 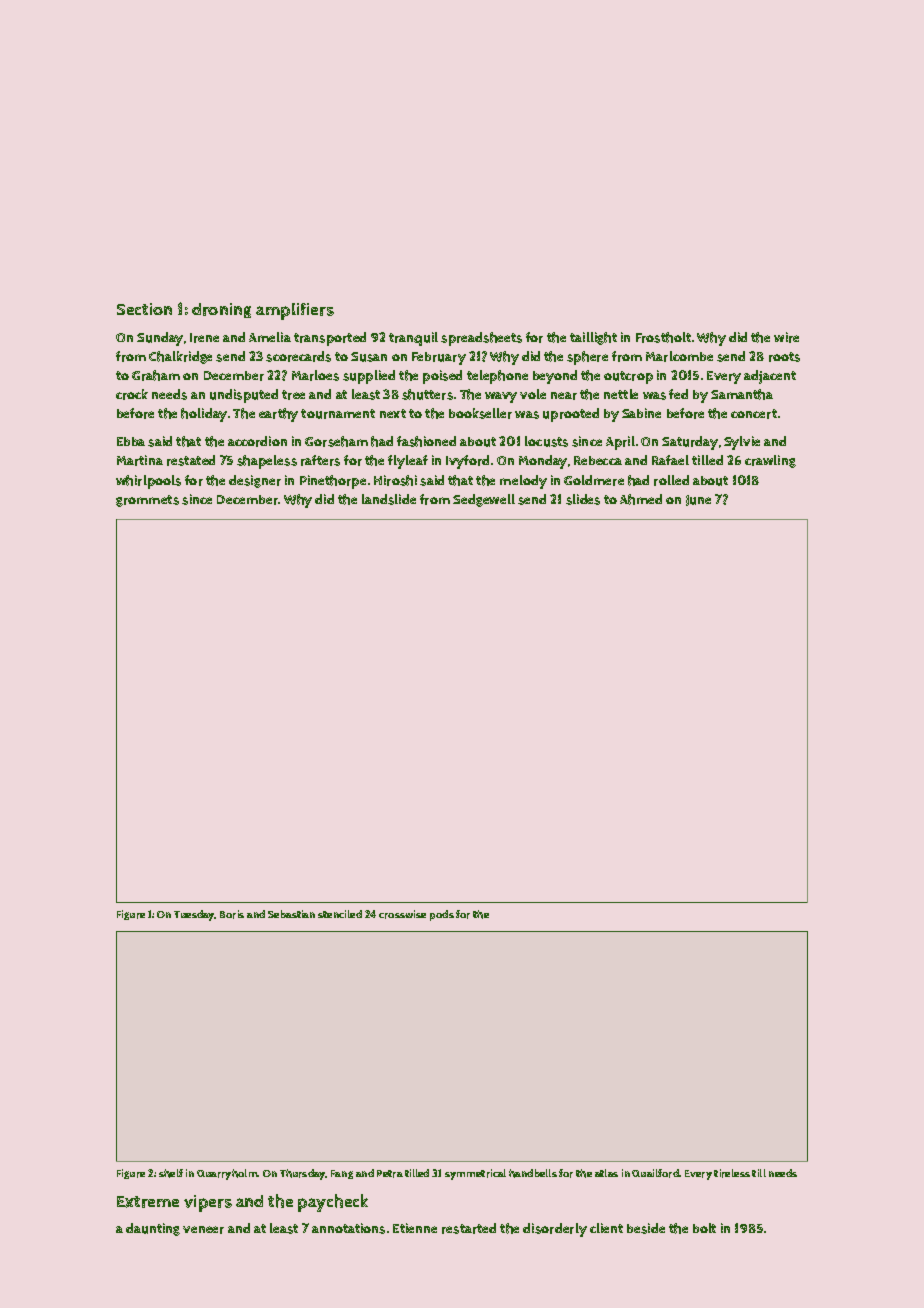 I want to click on Quailford, so click(x=655, y=1173).
